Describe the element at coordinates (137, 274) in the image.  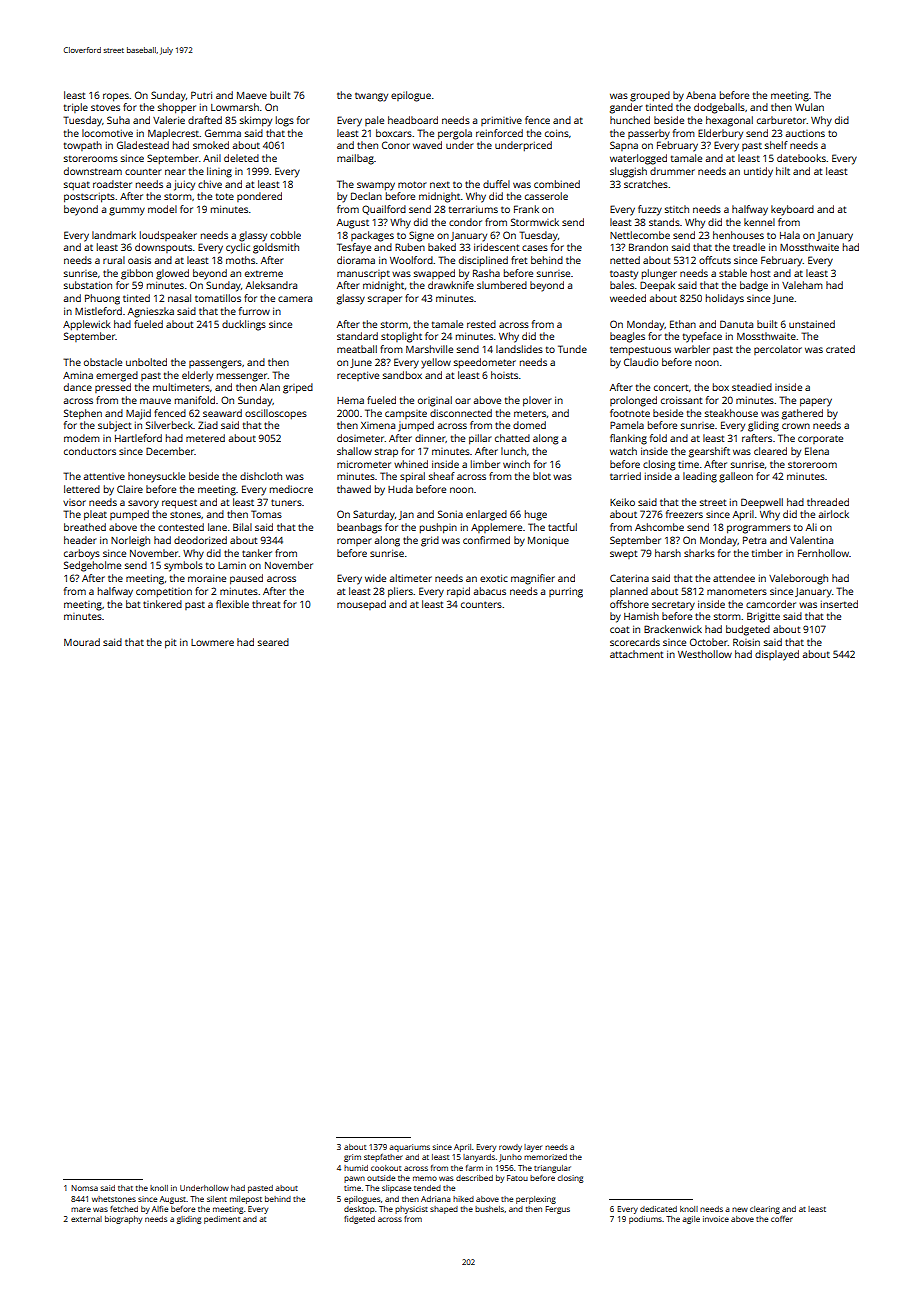
I see `gibbon` at that location.
